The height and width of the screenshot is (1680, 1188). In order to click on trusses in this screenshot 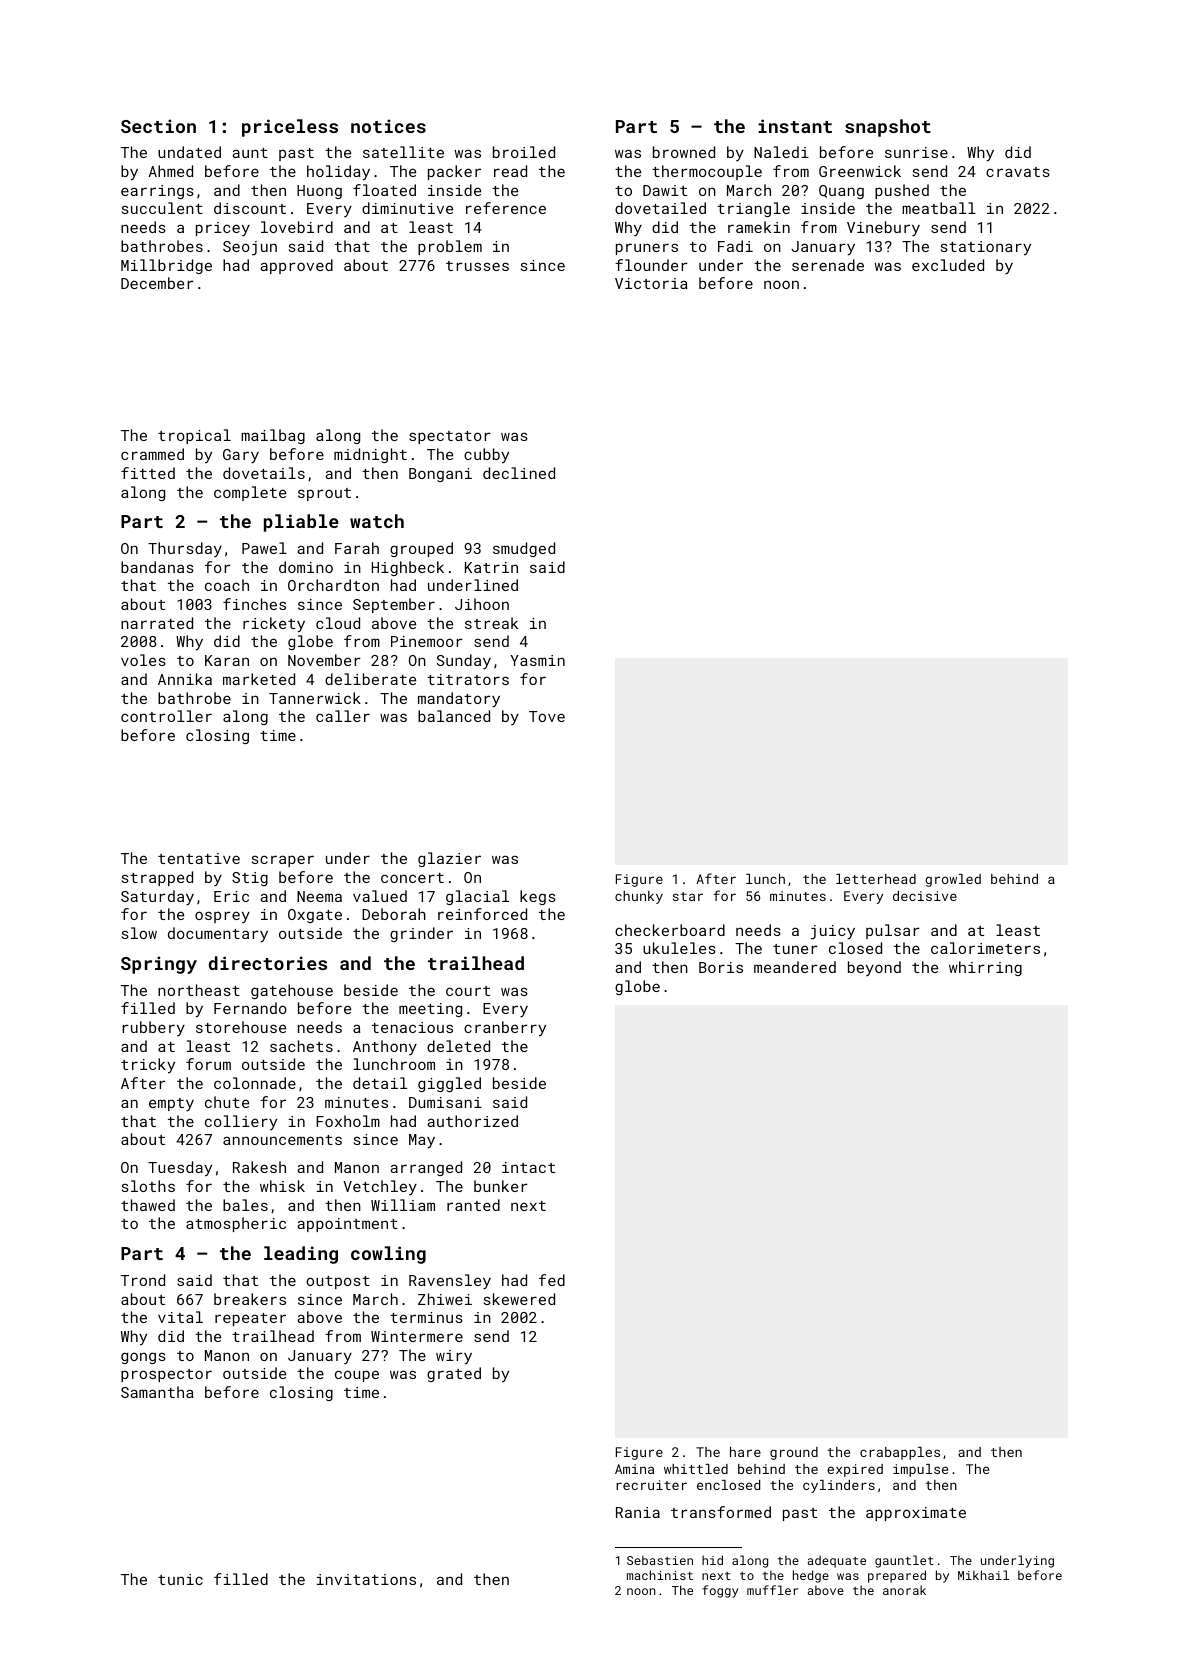, I will do `click(477, 266)`.
